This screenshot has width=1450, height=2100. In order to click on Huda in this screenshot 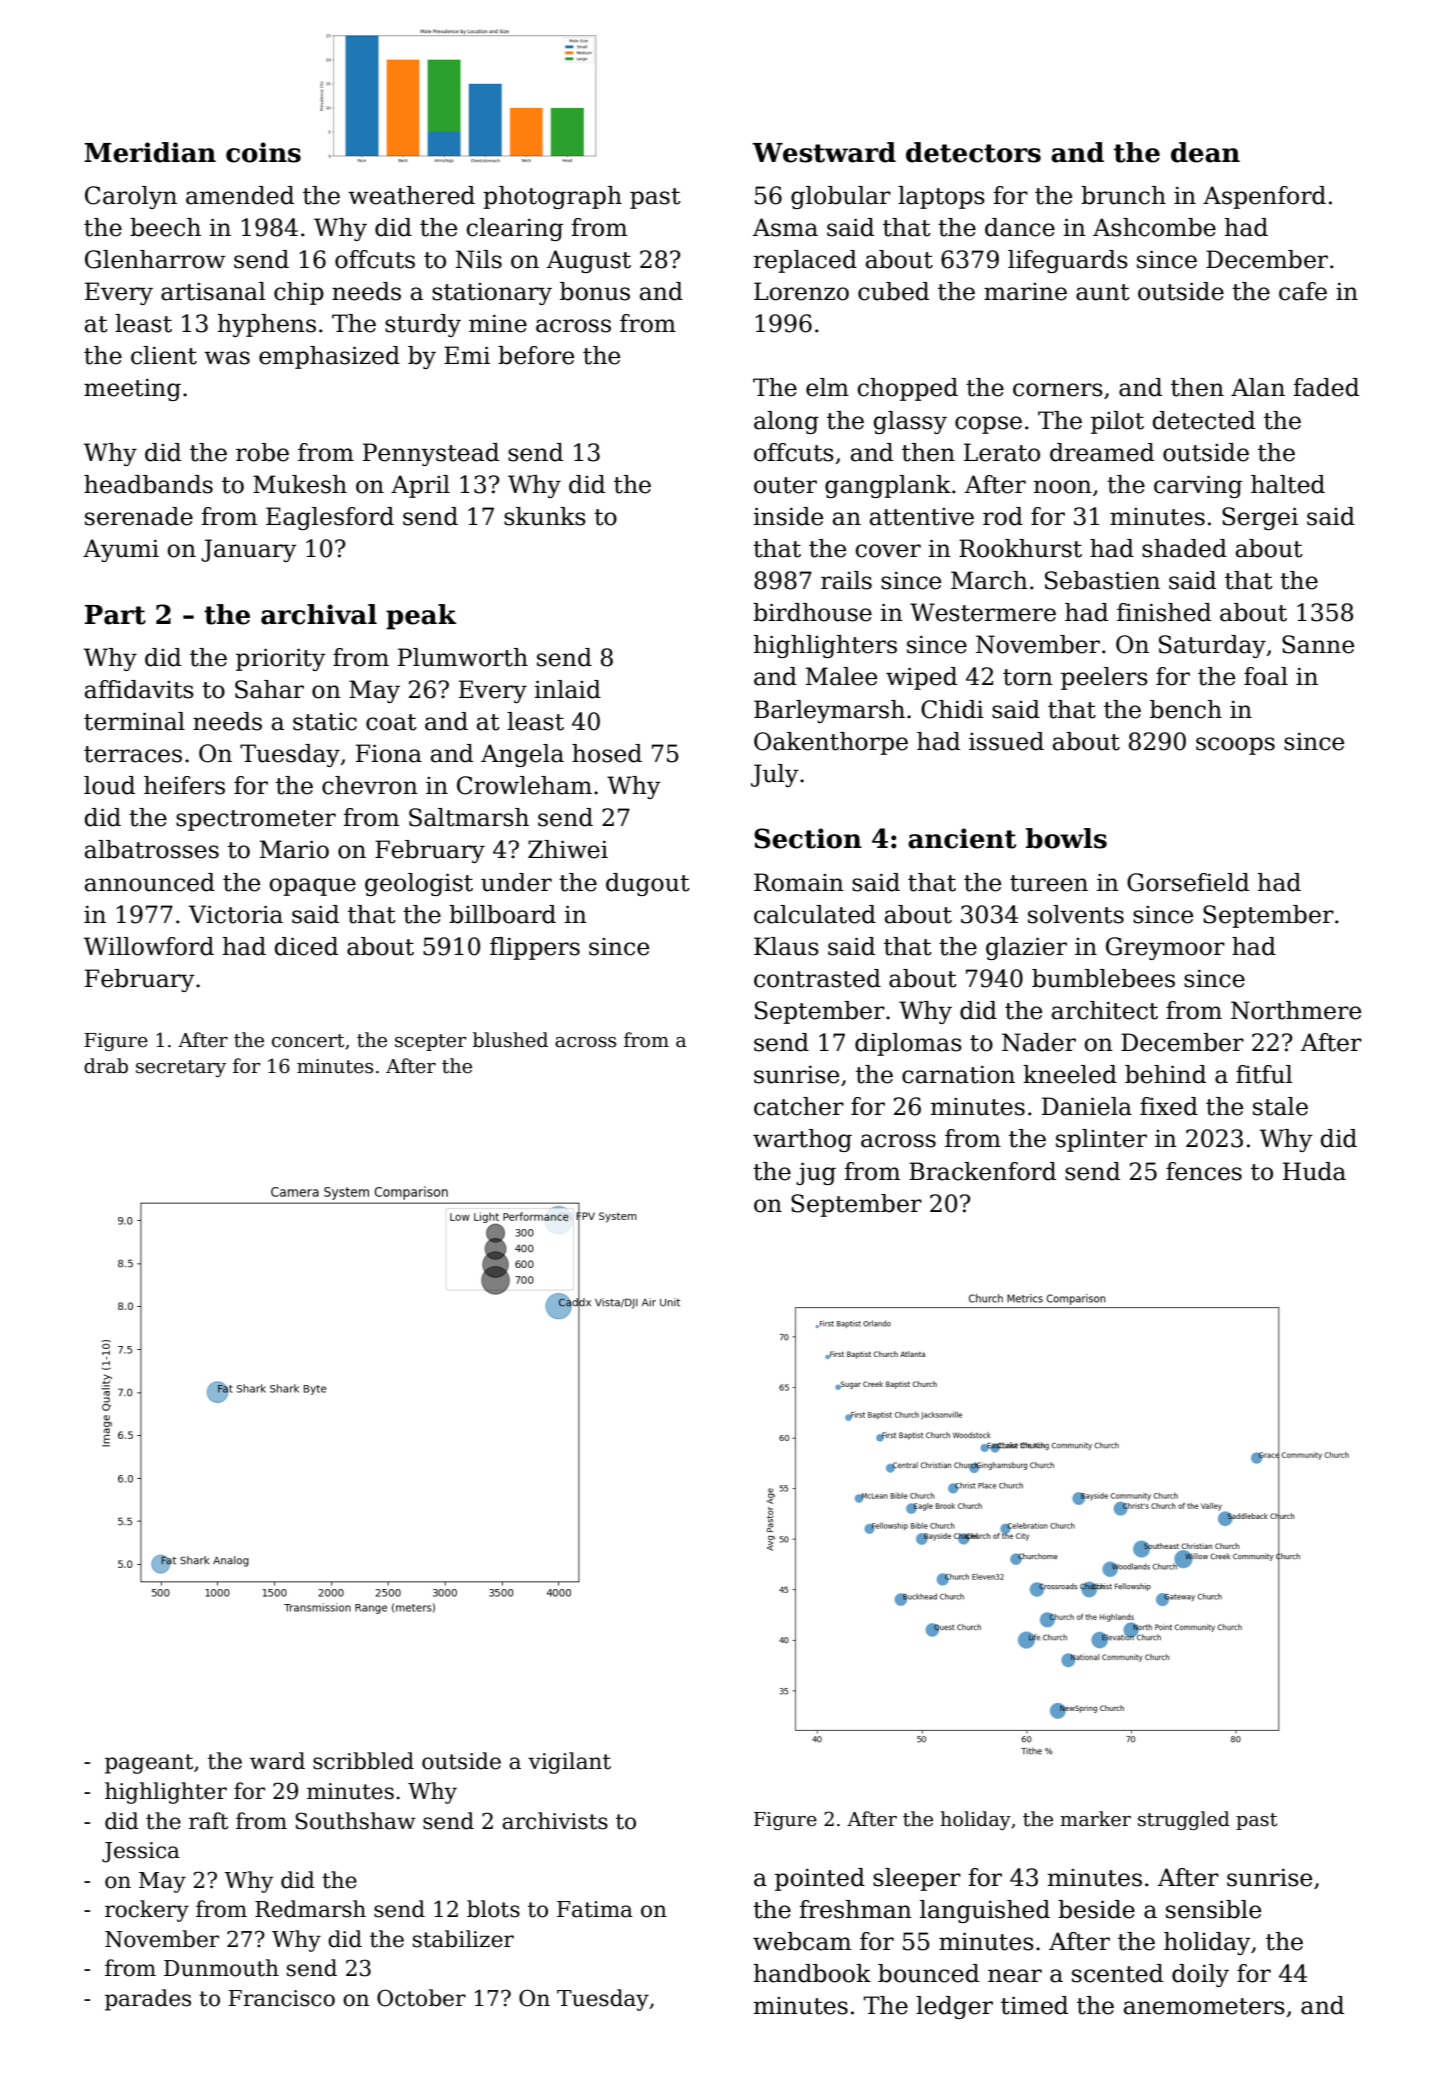, I will do `click(1314, 1171)`.
